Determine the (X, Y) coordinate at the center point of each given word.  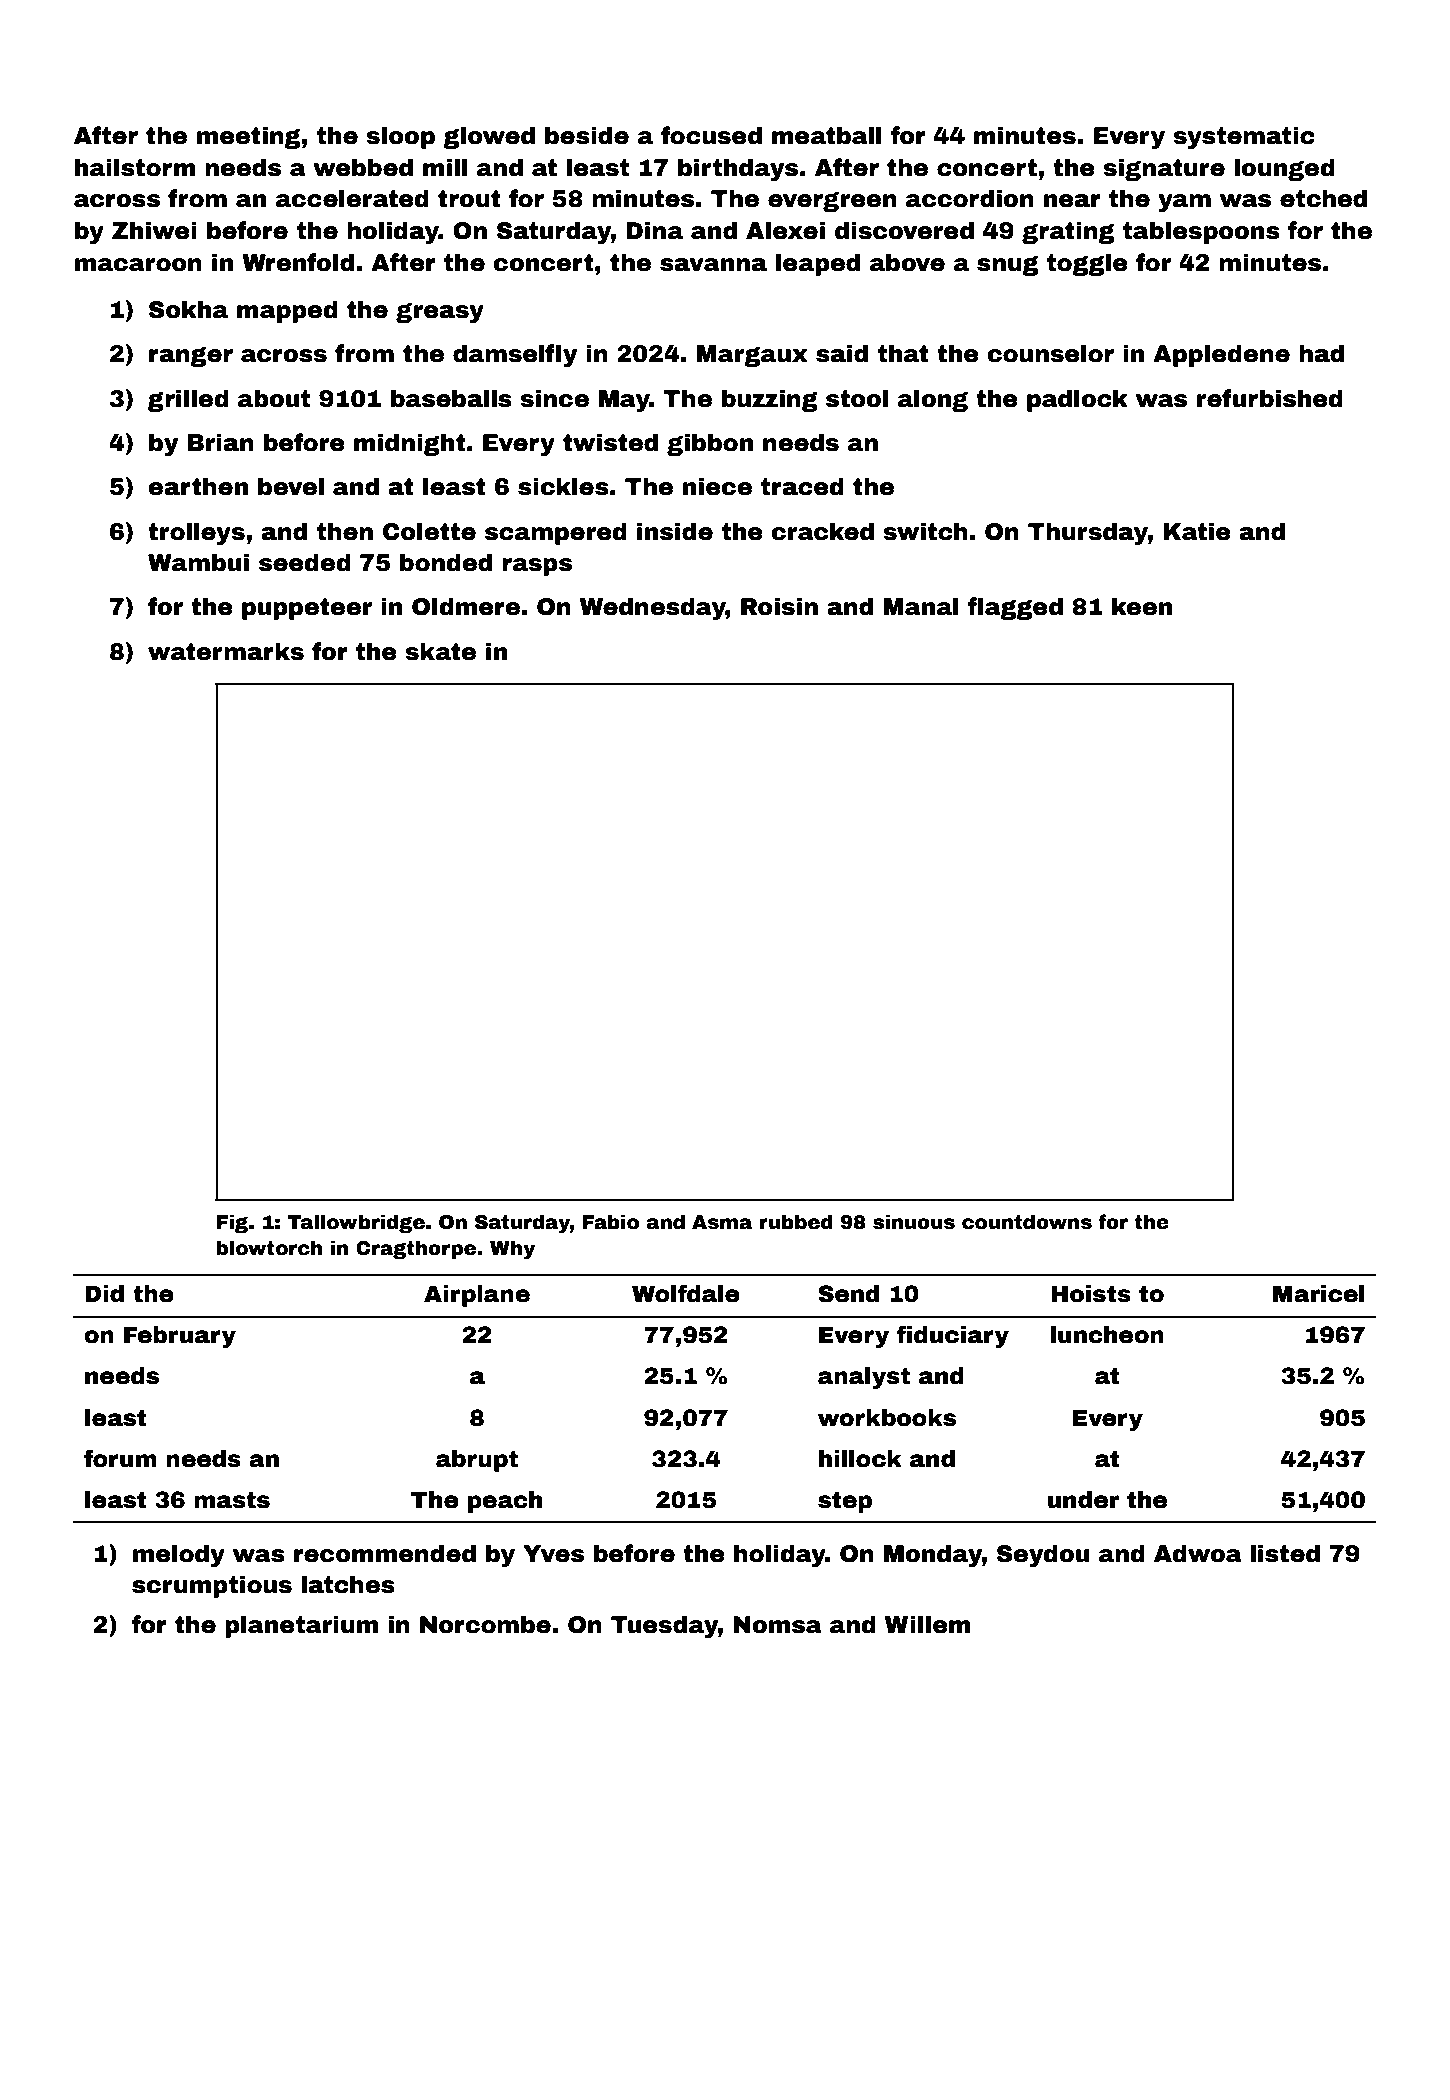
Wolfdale (686, 1293)
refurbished (1270, 398)
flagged (1015, 608)
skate (440, 651)
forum (120, 1458)
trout (469, 199)
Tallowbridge (356, 1223)
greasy (440, 313)
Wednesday (653, 608)
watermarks (226, 651)
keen (1142, 606)
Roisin (779, 606)
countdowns (1027, 1222)
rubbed (796, 1222)
